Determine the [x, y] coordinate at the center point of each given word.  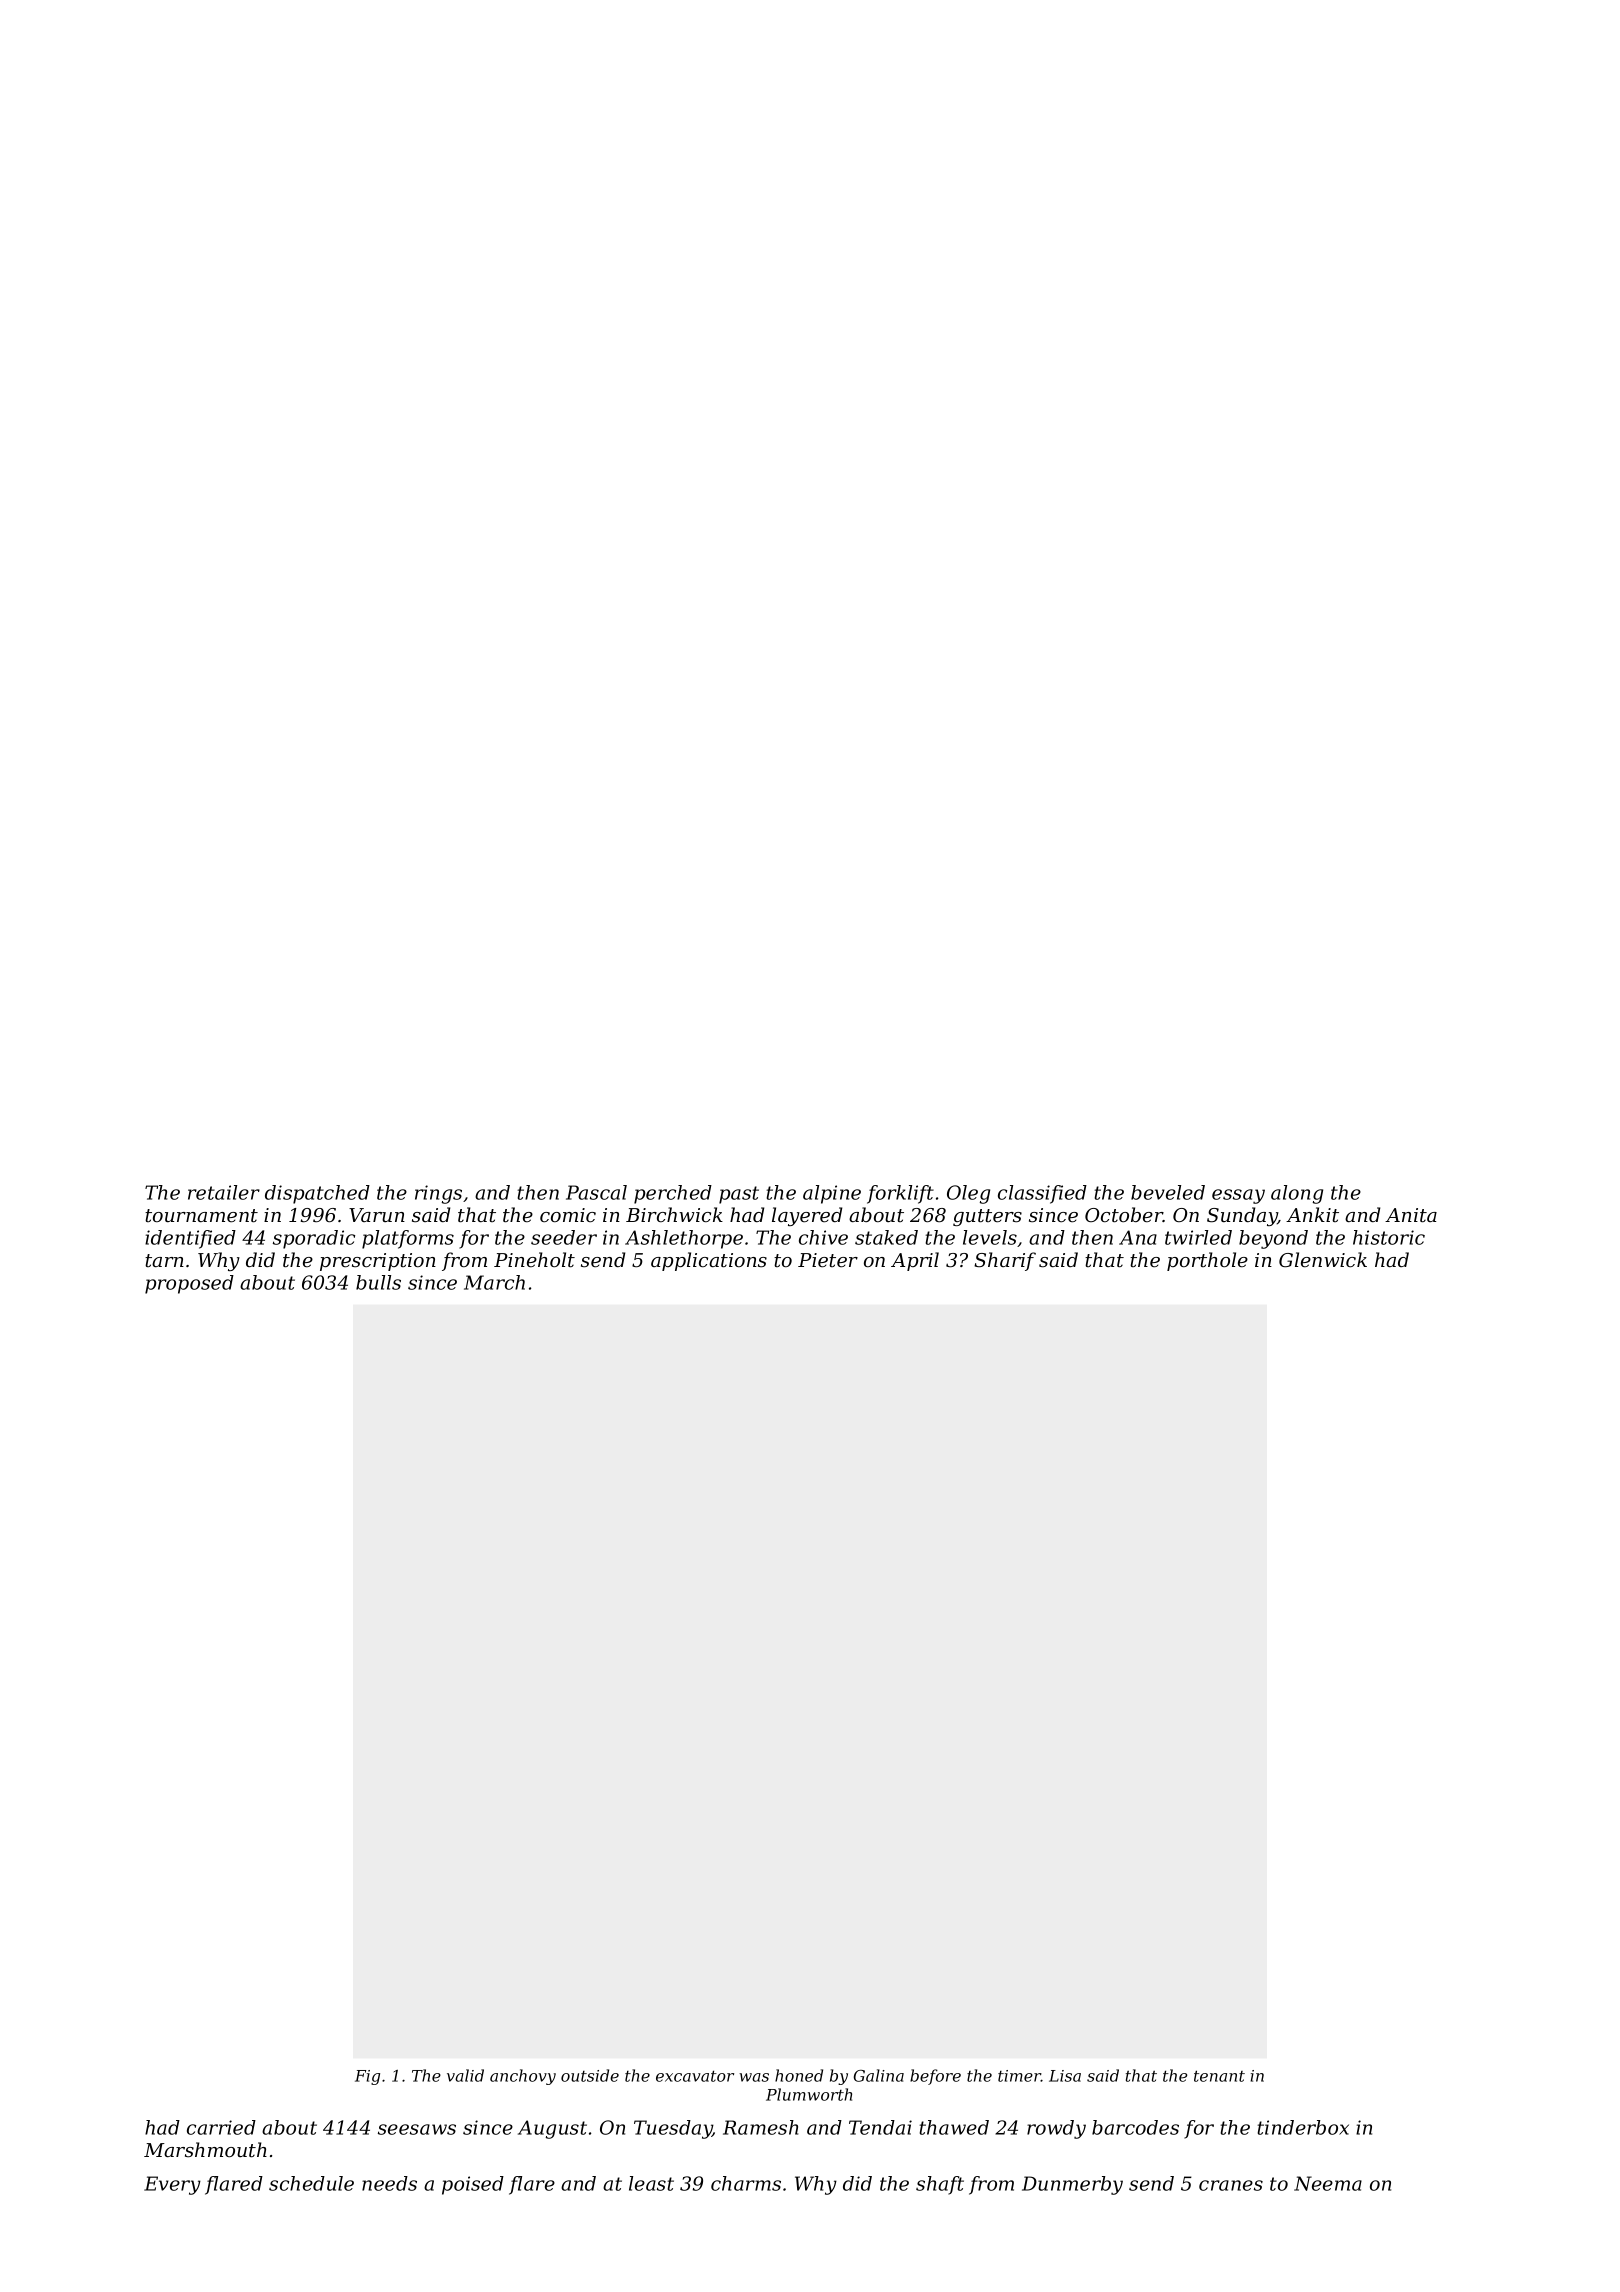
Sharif [1005, 1261]
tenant [1219, 2076]
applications [709, 1261]
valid [465, 2075]
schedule [311, 2183]
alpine [832, 1194]
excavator [695, 2076]
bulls [378, 1282]
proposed [189, 1284]
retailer [224, 1192]
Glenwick [1323, 1260]
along [1297, 1194]
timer [1019, 2076]
